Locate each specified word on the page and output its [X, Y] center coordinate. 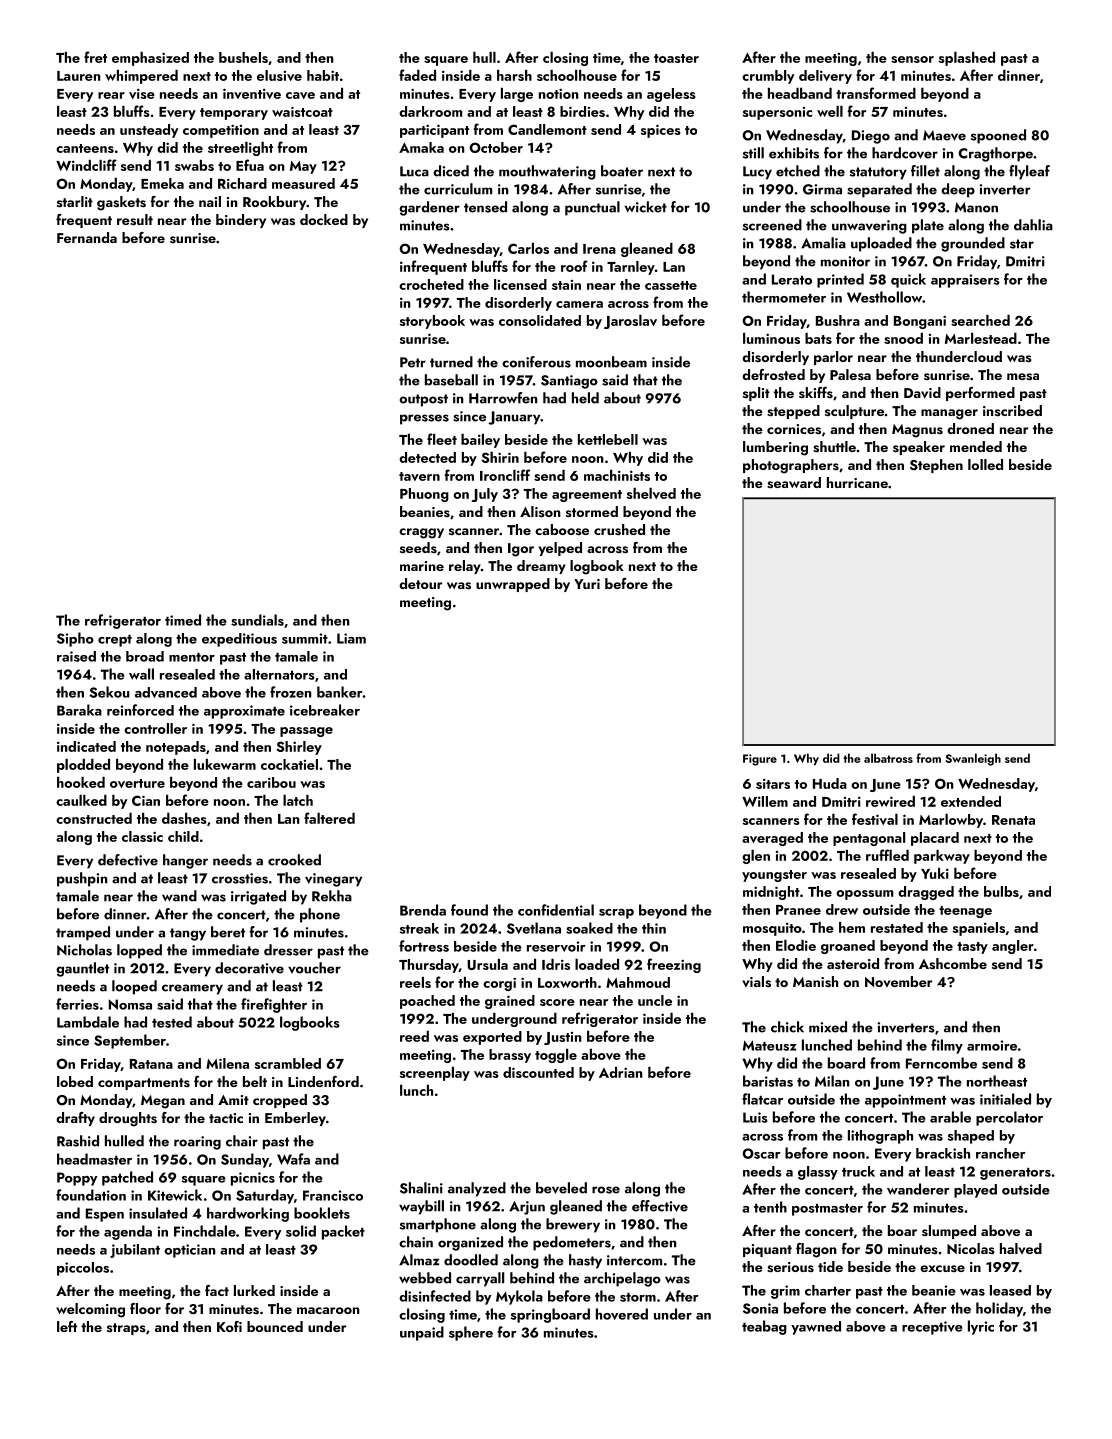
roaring [197, 1143]
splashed [967, 59]
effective [660, 1206]
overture [137, 783]
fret [95, 57]
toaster [676, 58]
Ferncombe [941, 1063]
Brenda [423, 910]
